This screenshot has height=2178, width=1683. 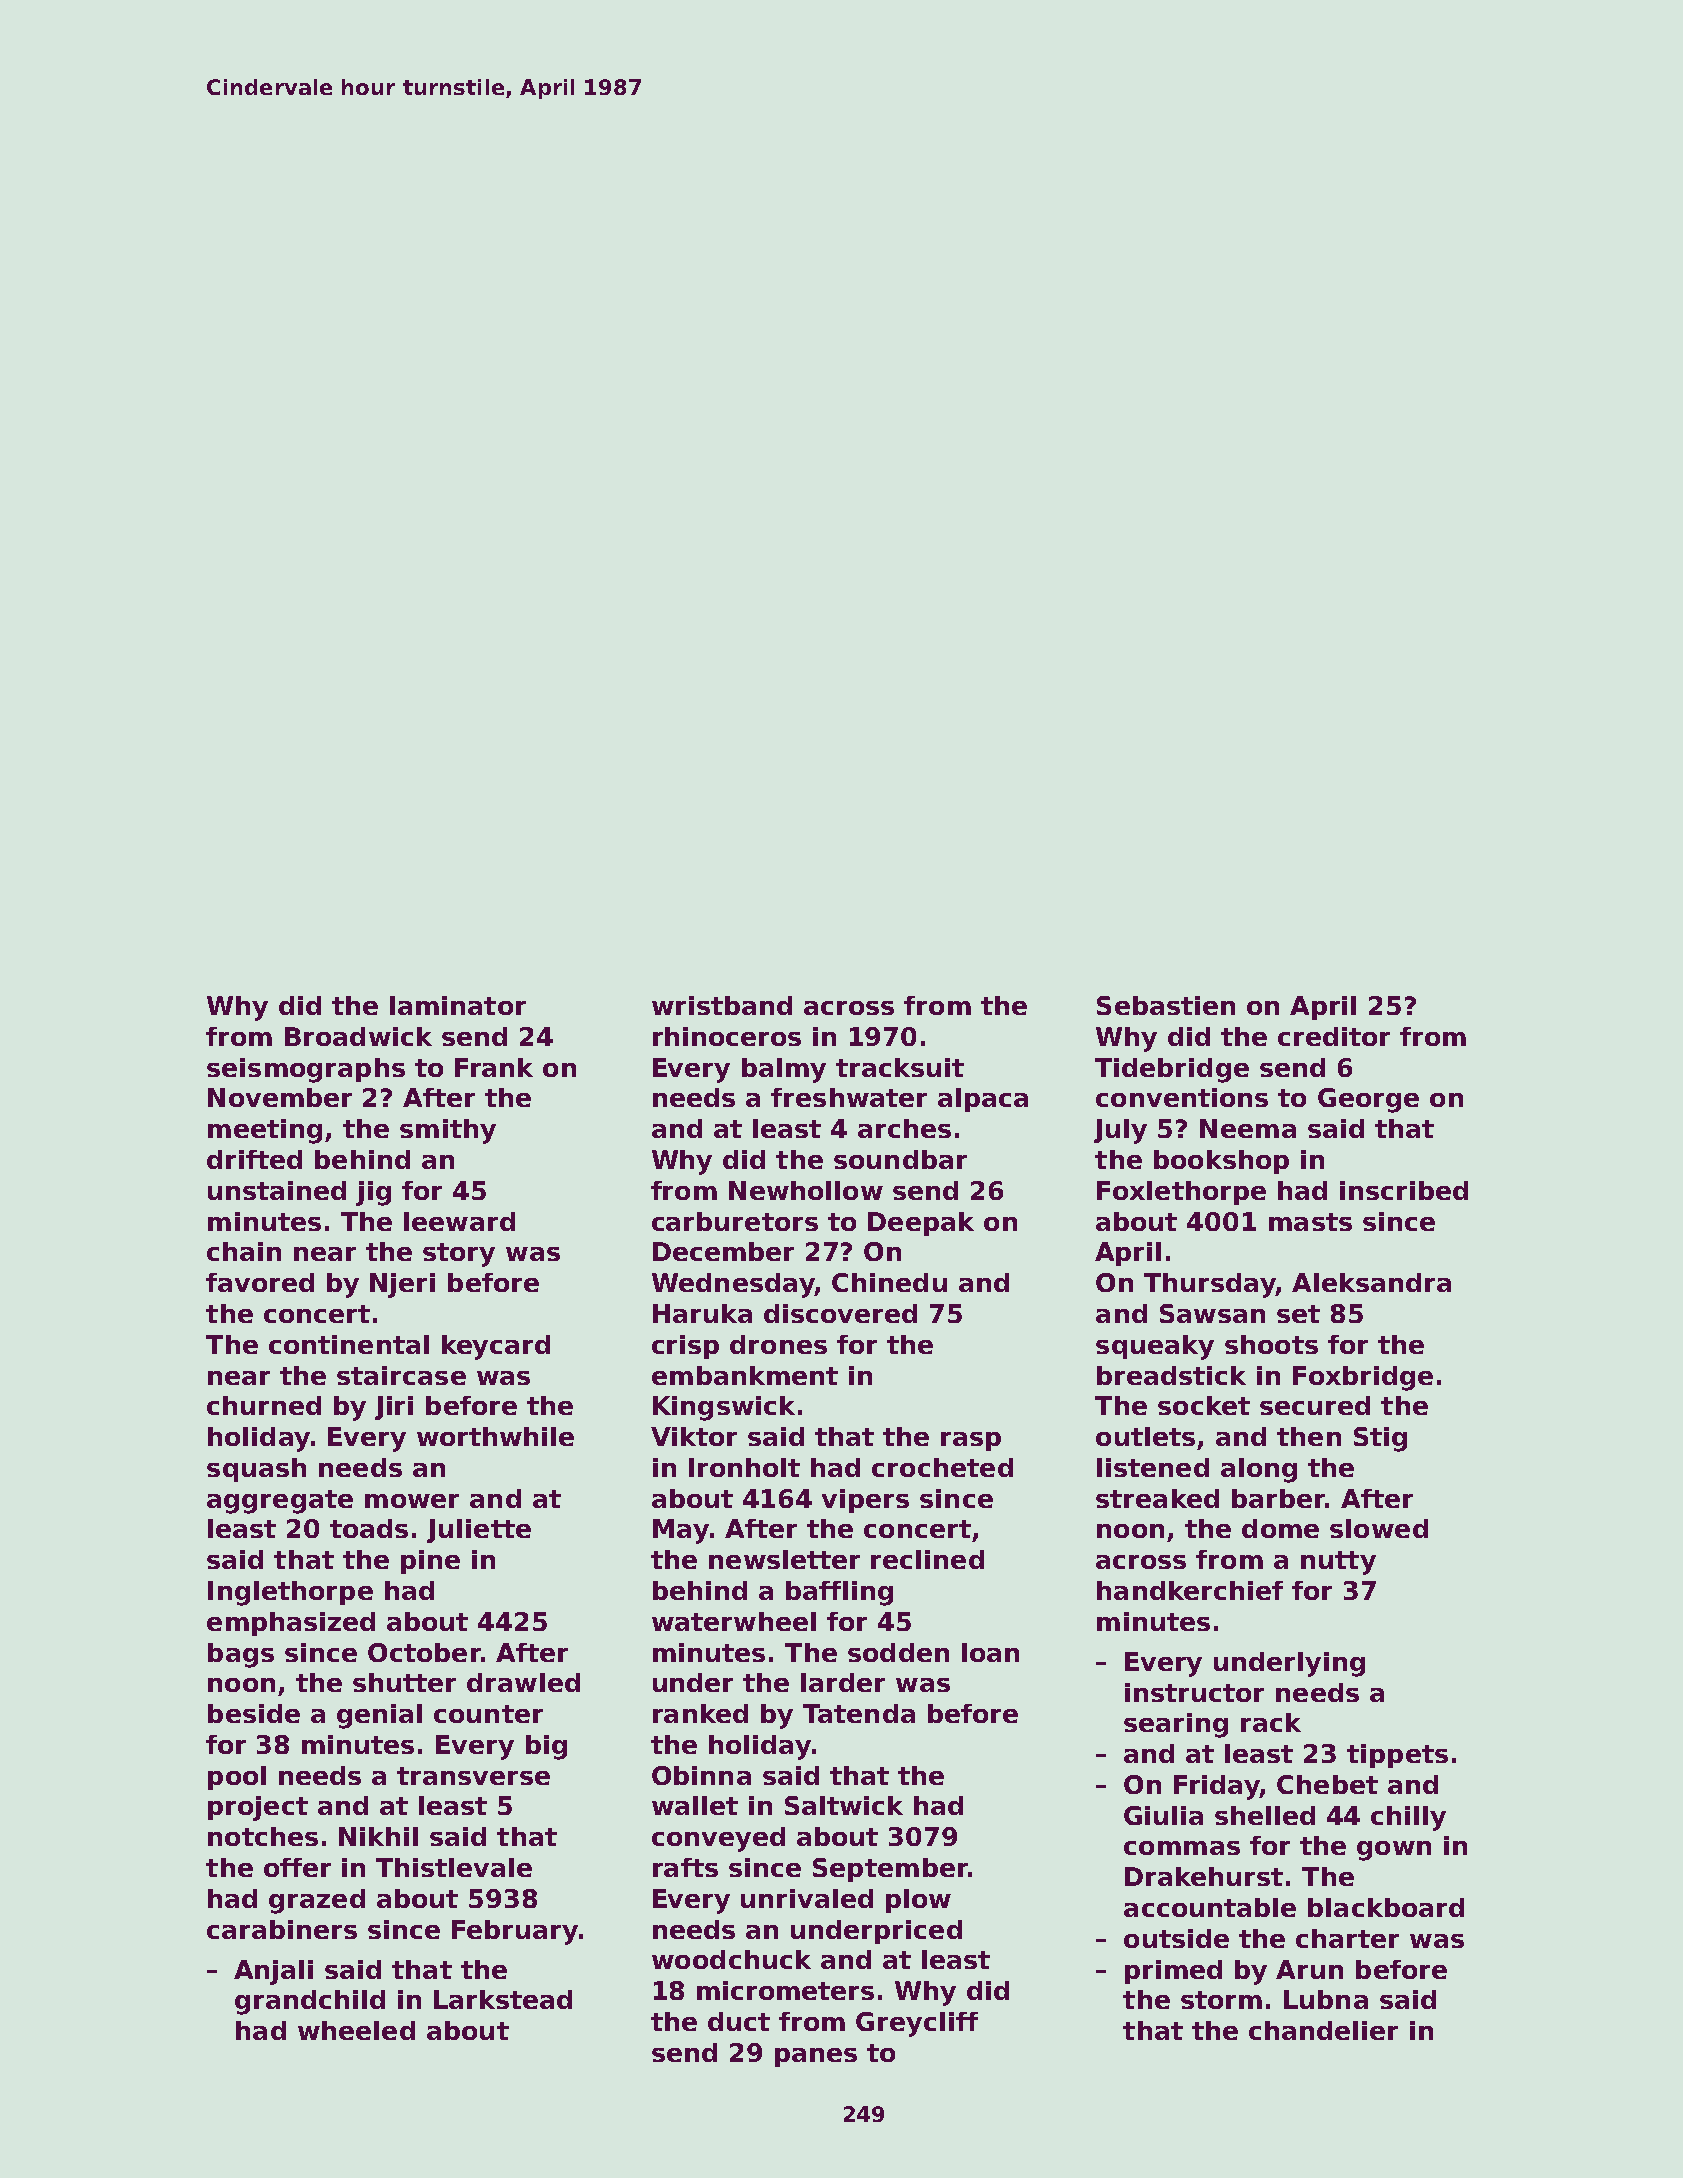 I want to click on tippets, so click(x=1397, y=1756).
